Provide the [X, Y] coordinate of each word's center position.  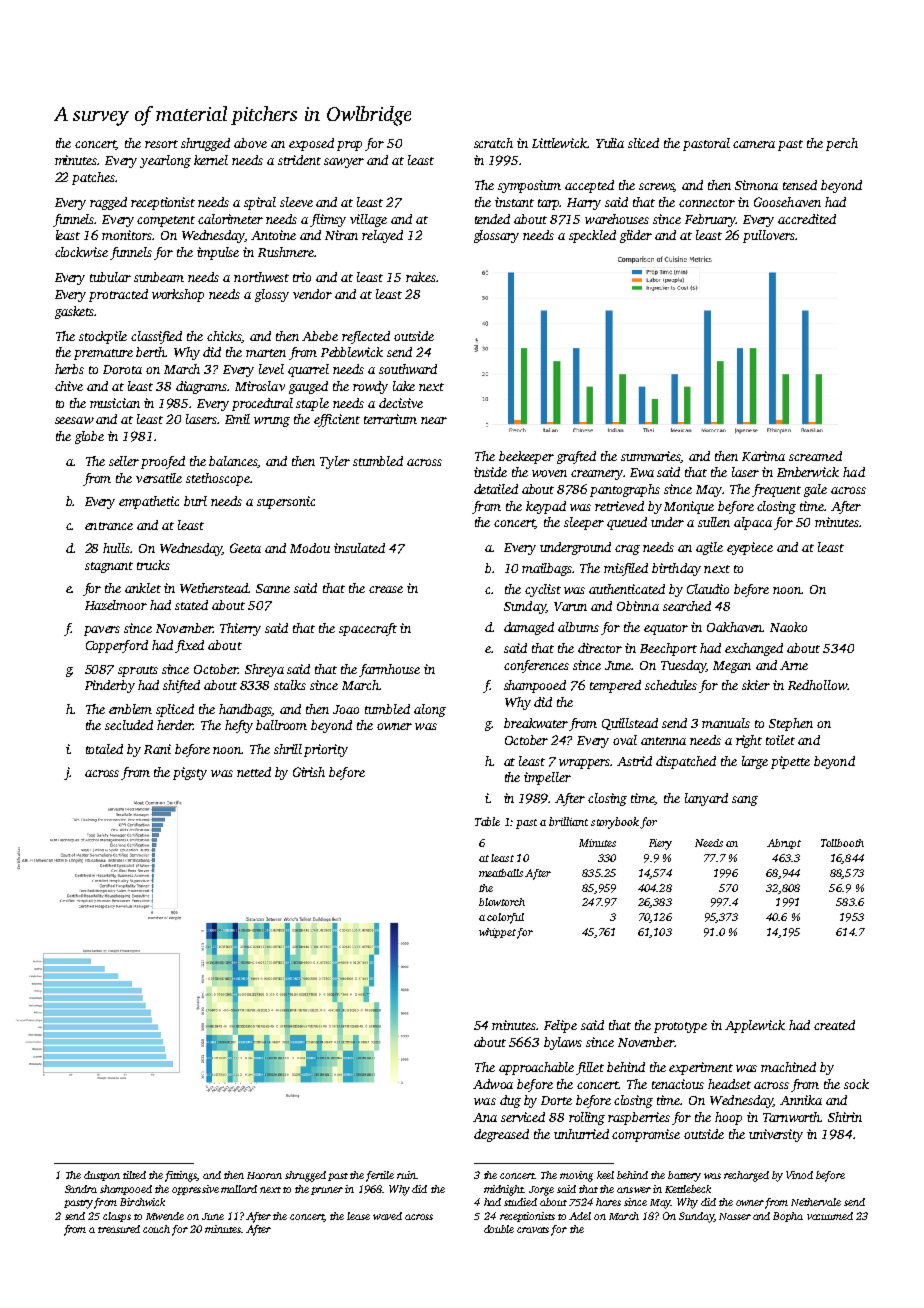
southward [408, 369]
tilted [134, 1175]
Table [487, 821]
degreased [501, 1135]
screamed [815, 456]
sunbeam [159, 277]
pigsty [190, 773]
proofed [163, 462]
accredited [807, 219]
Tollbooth [842, 843]
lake [404, 386]
